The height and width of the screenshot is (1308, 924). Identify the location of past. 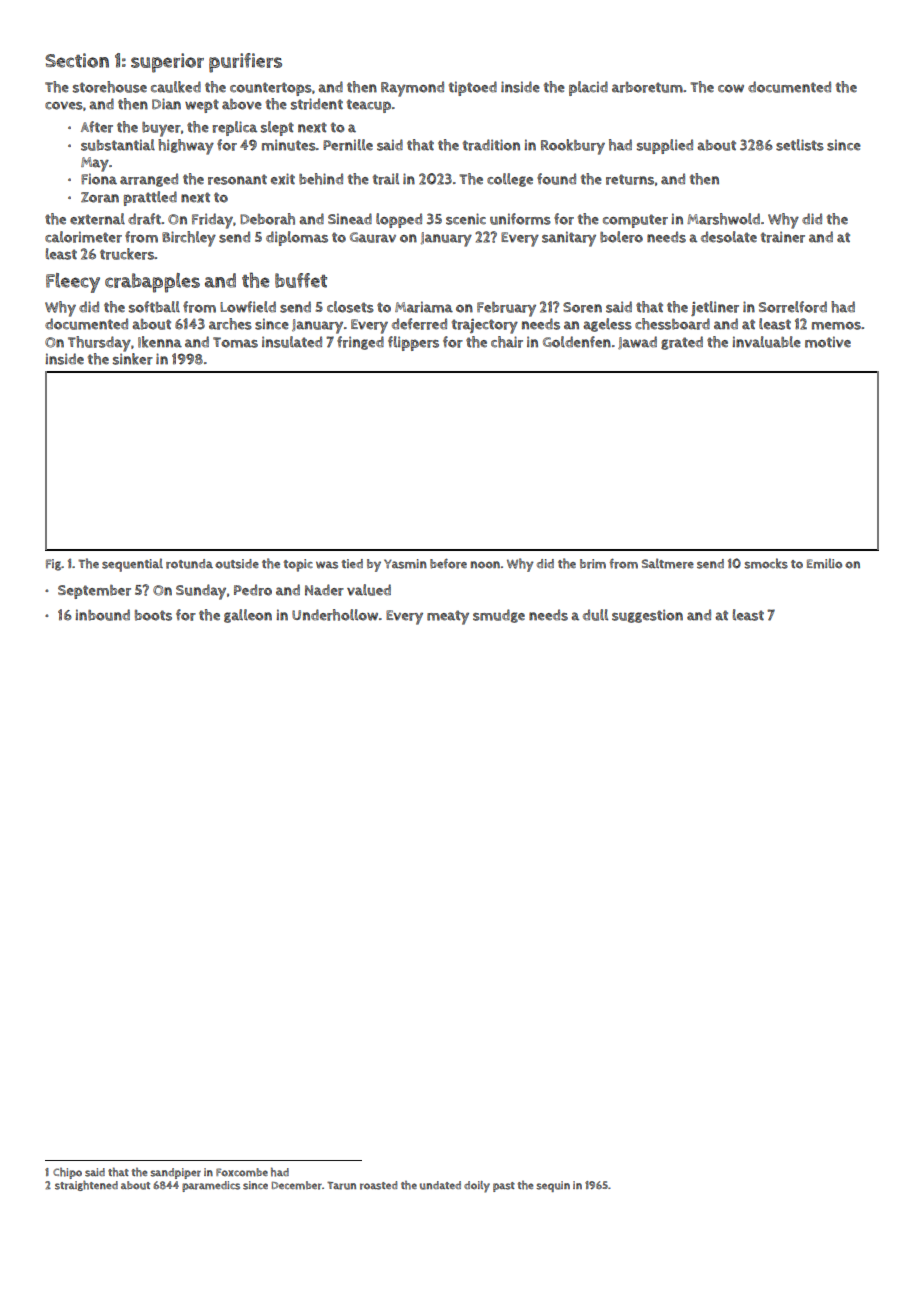
(504, 1187).
